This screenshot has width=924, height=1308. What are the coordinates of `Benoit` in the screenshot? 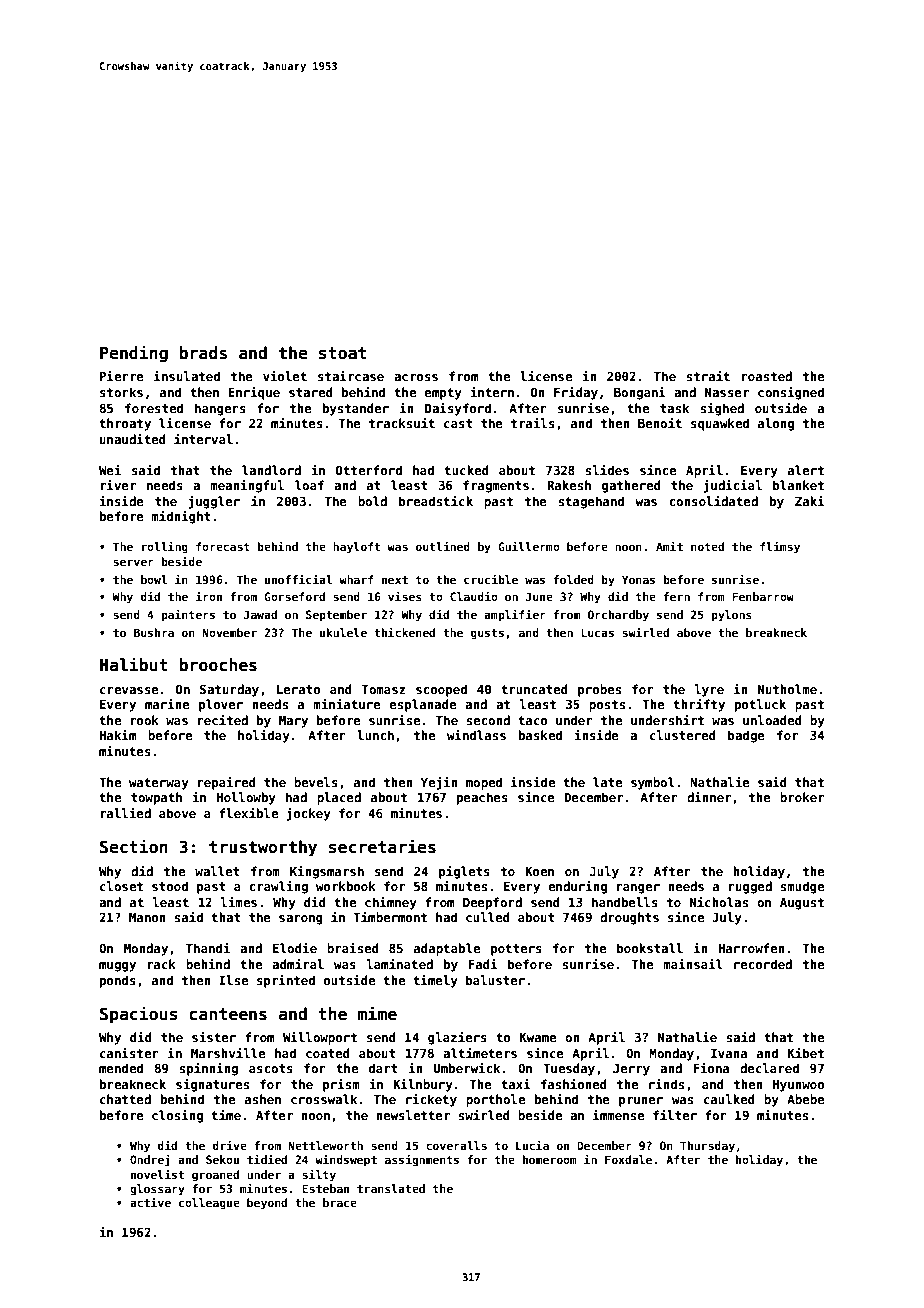 It's located at (660, 423).
